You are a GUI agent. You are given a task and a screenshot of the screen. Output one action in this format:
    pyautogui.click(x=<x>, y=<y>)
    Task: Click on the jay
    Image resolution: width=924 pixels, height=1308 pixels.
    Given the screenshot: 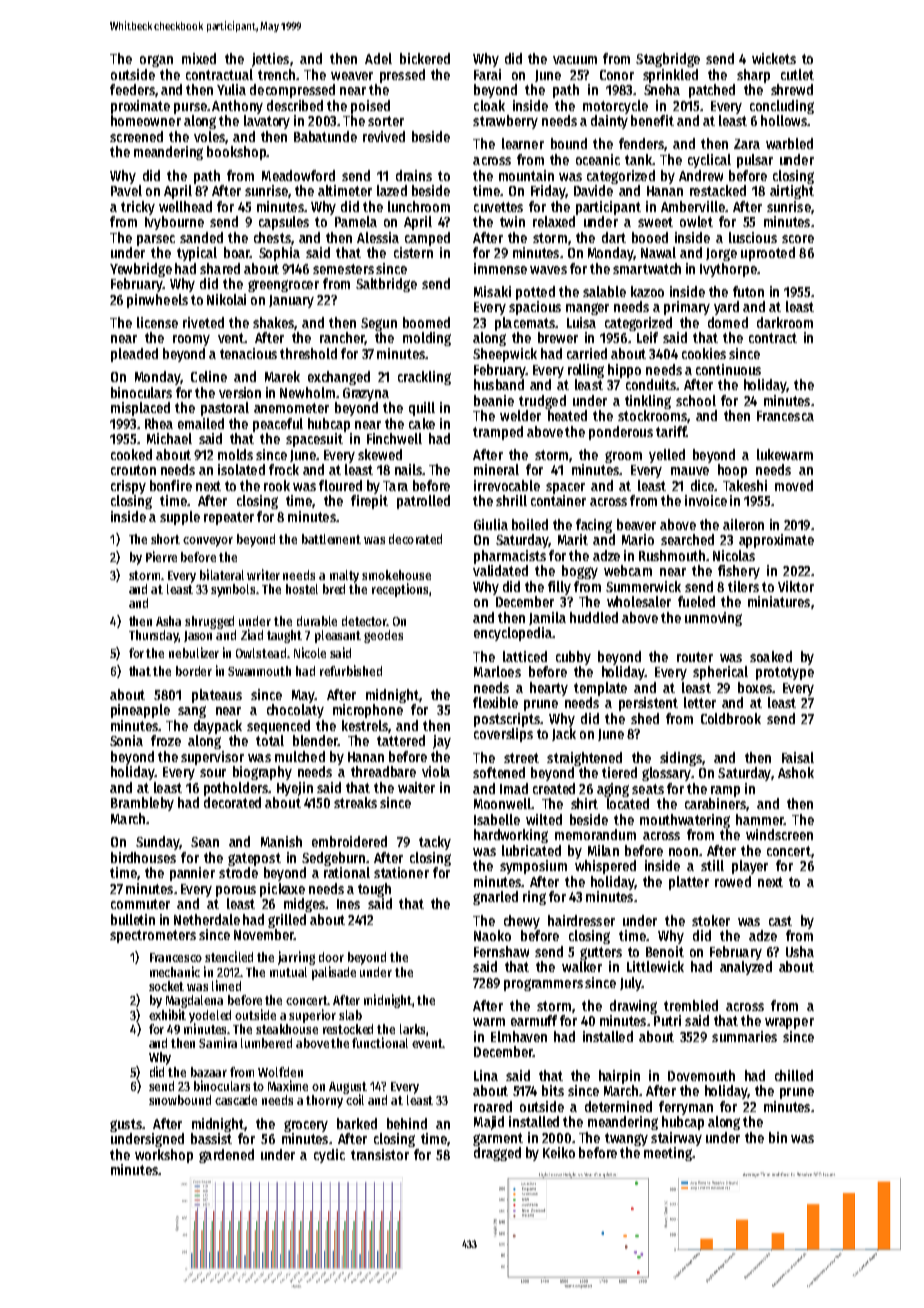 What is the action you would take?
    pyautogui.click(x=442, y=742)
